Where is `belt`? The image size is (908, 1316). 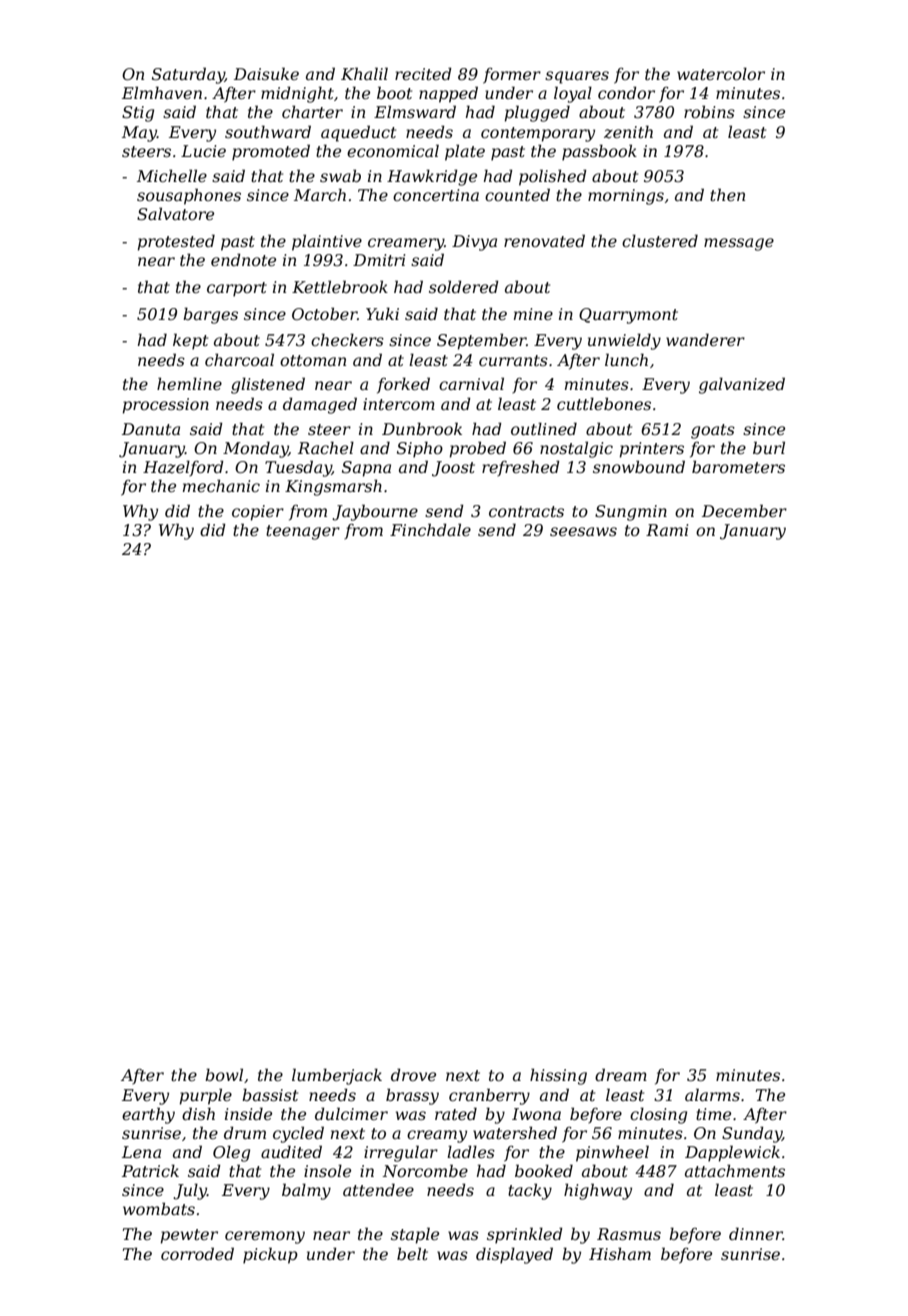
belt is located at coordinates (412, 1253).
